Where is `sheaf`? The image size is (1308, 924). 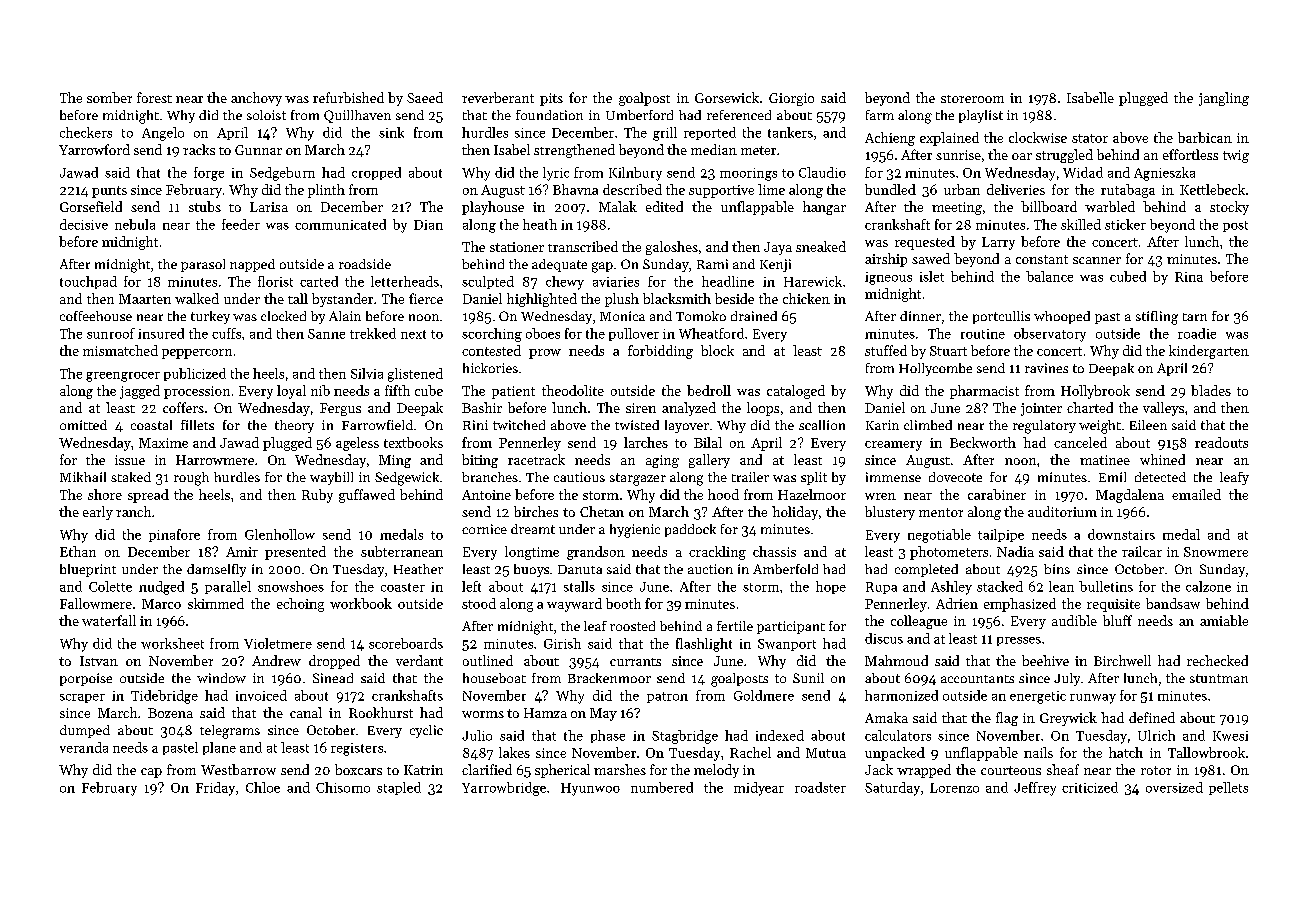
sheaf is located at coordinates (1063, 769).
